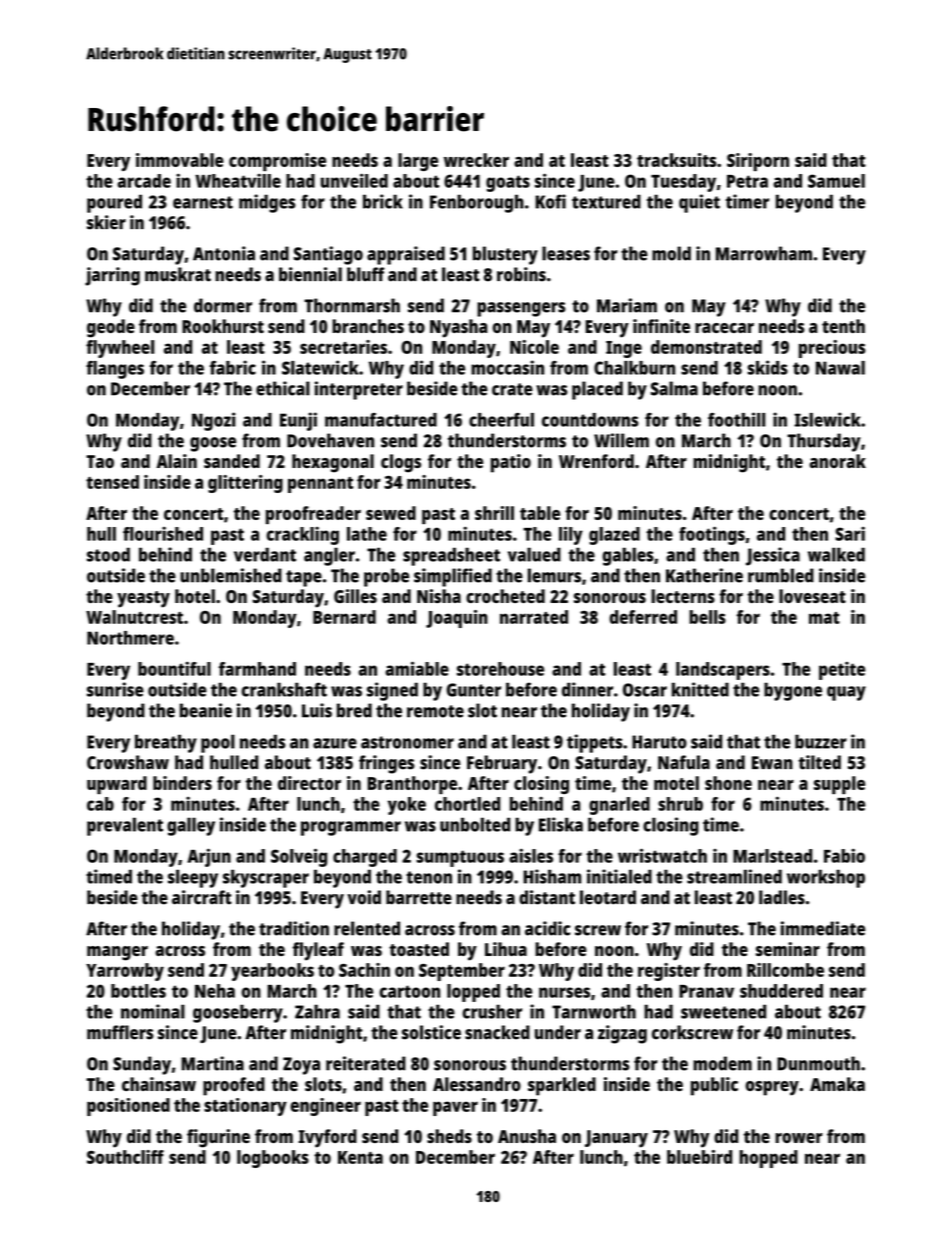 The image size is (952, 1233). Describe the element at coordinates (234, 1086) in the screenshot. I see `proofed` at that location.
